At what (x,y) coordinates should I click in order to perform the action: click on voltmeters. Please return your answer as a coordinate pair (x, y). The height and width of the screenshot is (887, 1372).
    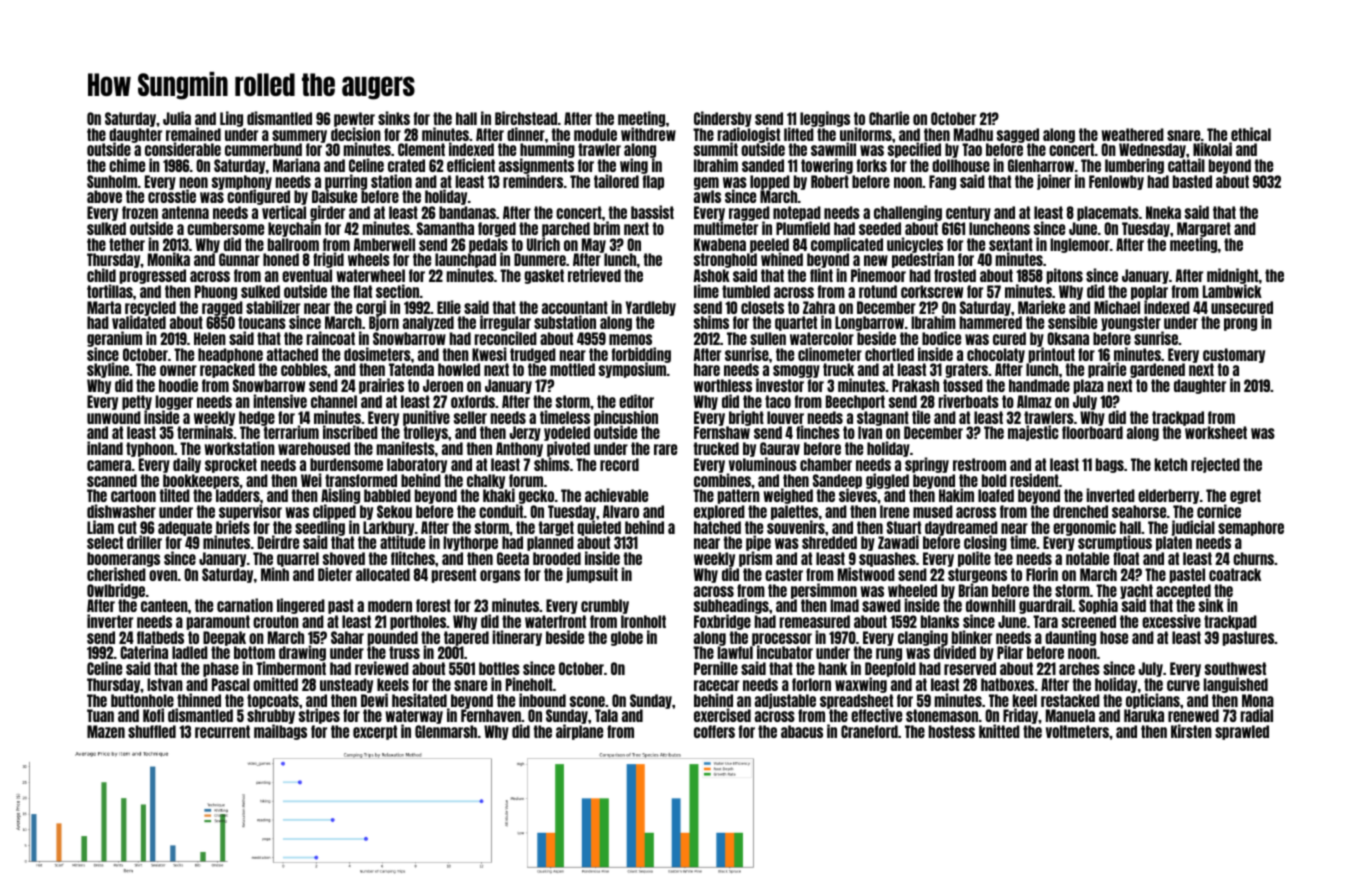
    Looking at the image, I should click on (1077, 731).
